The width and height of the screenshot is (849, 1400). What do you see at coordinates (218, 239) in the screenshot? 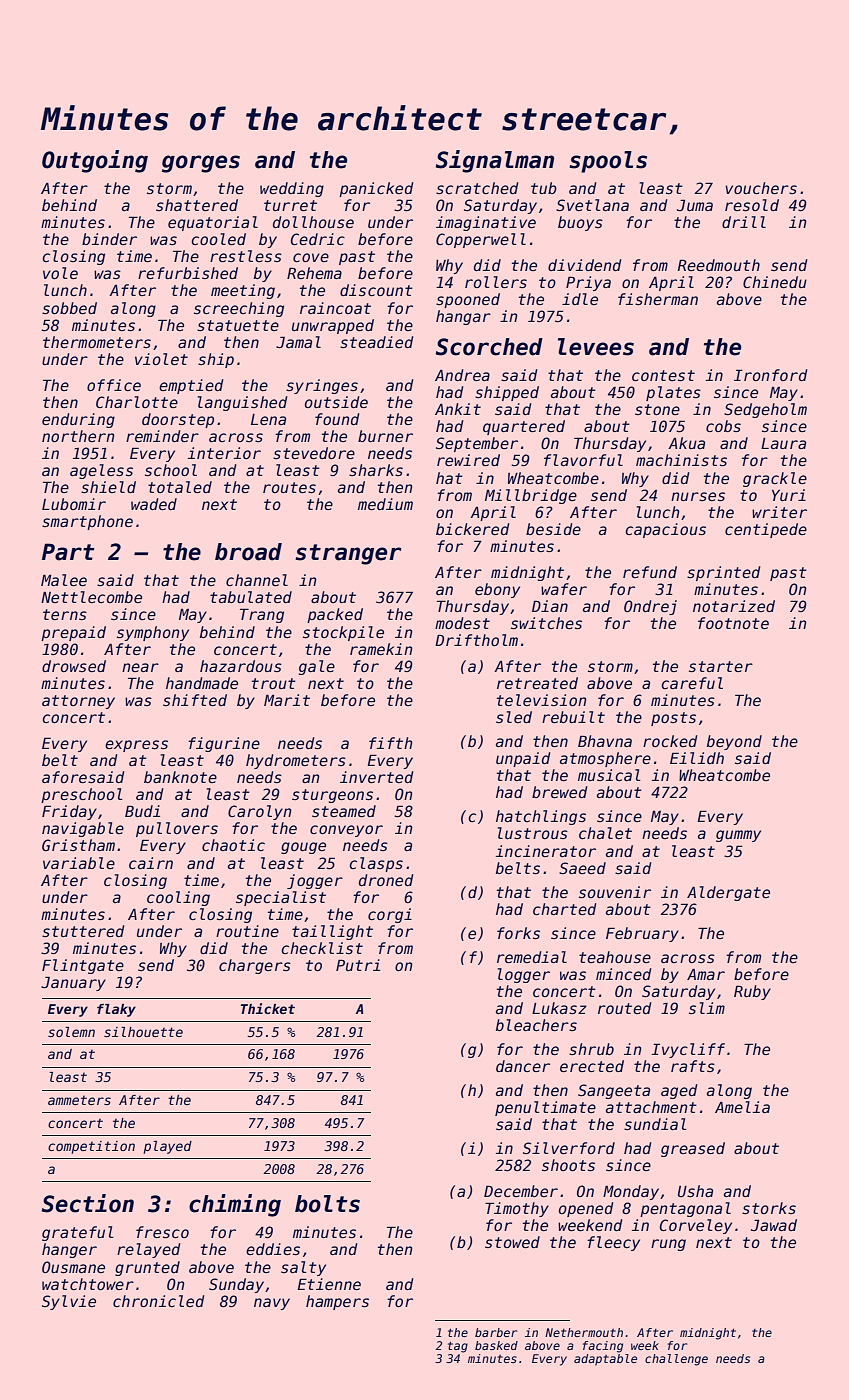
I see `cooled` at bounding box center [218, 239].
